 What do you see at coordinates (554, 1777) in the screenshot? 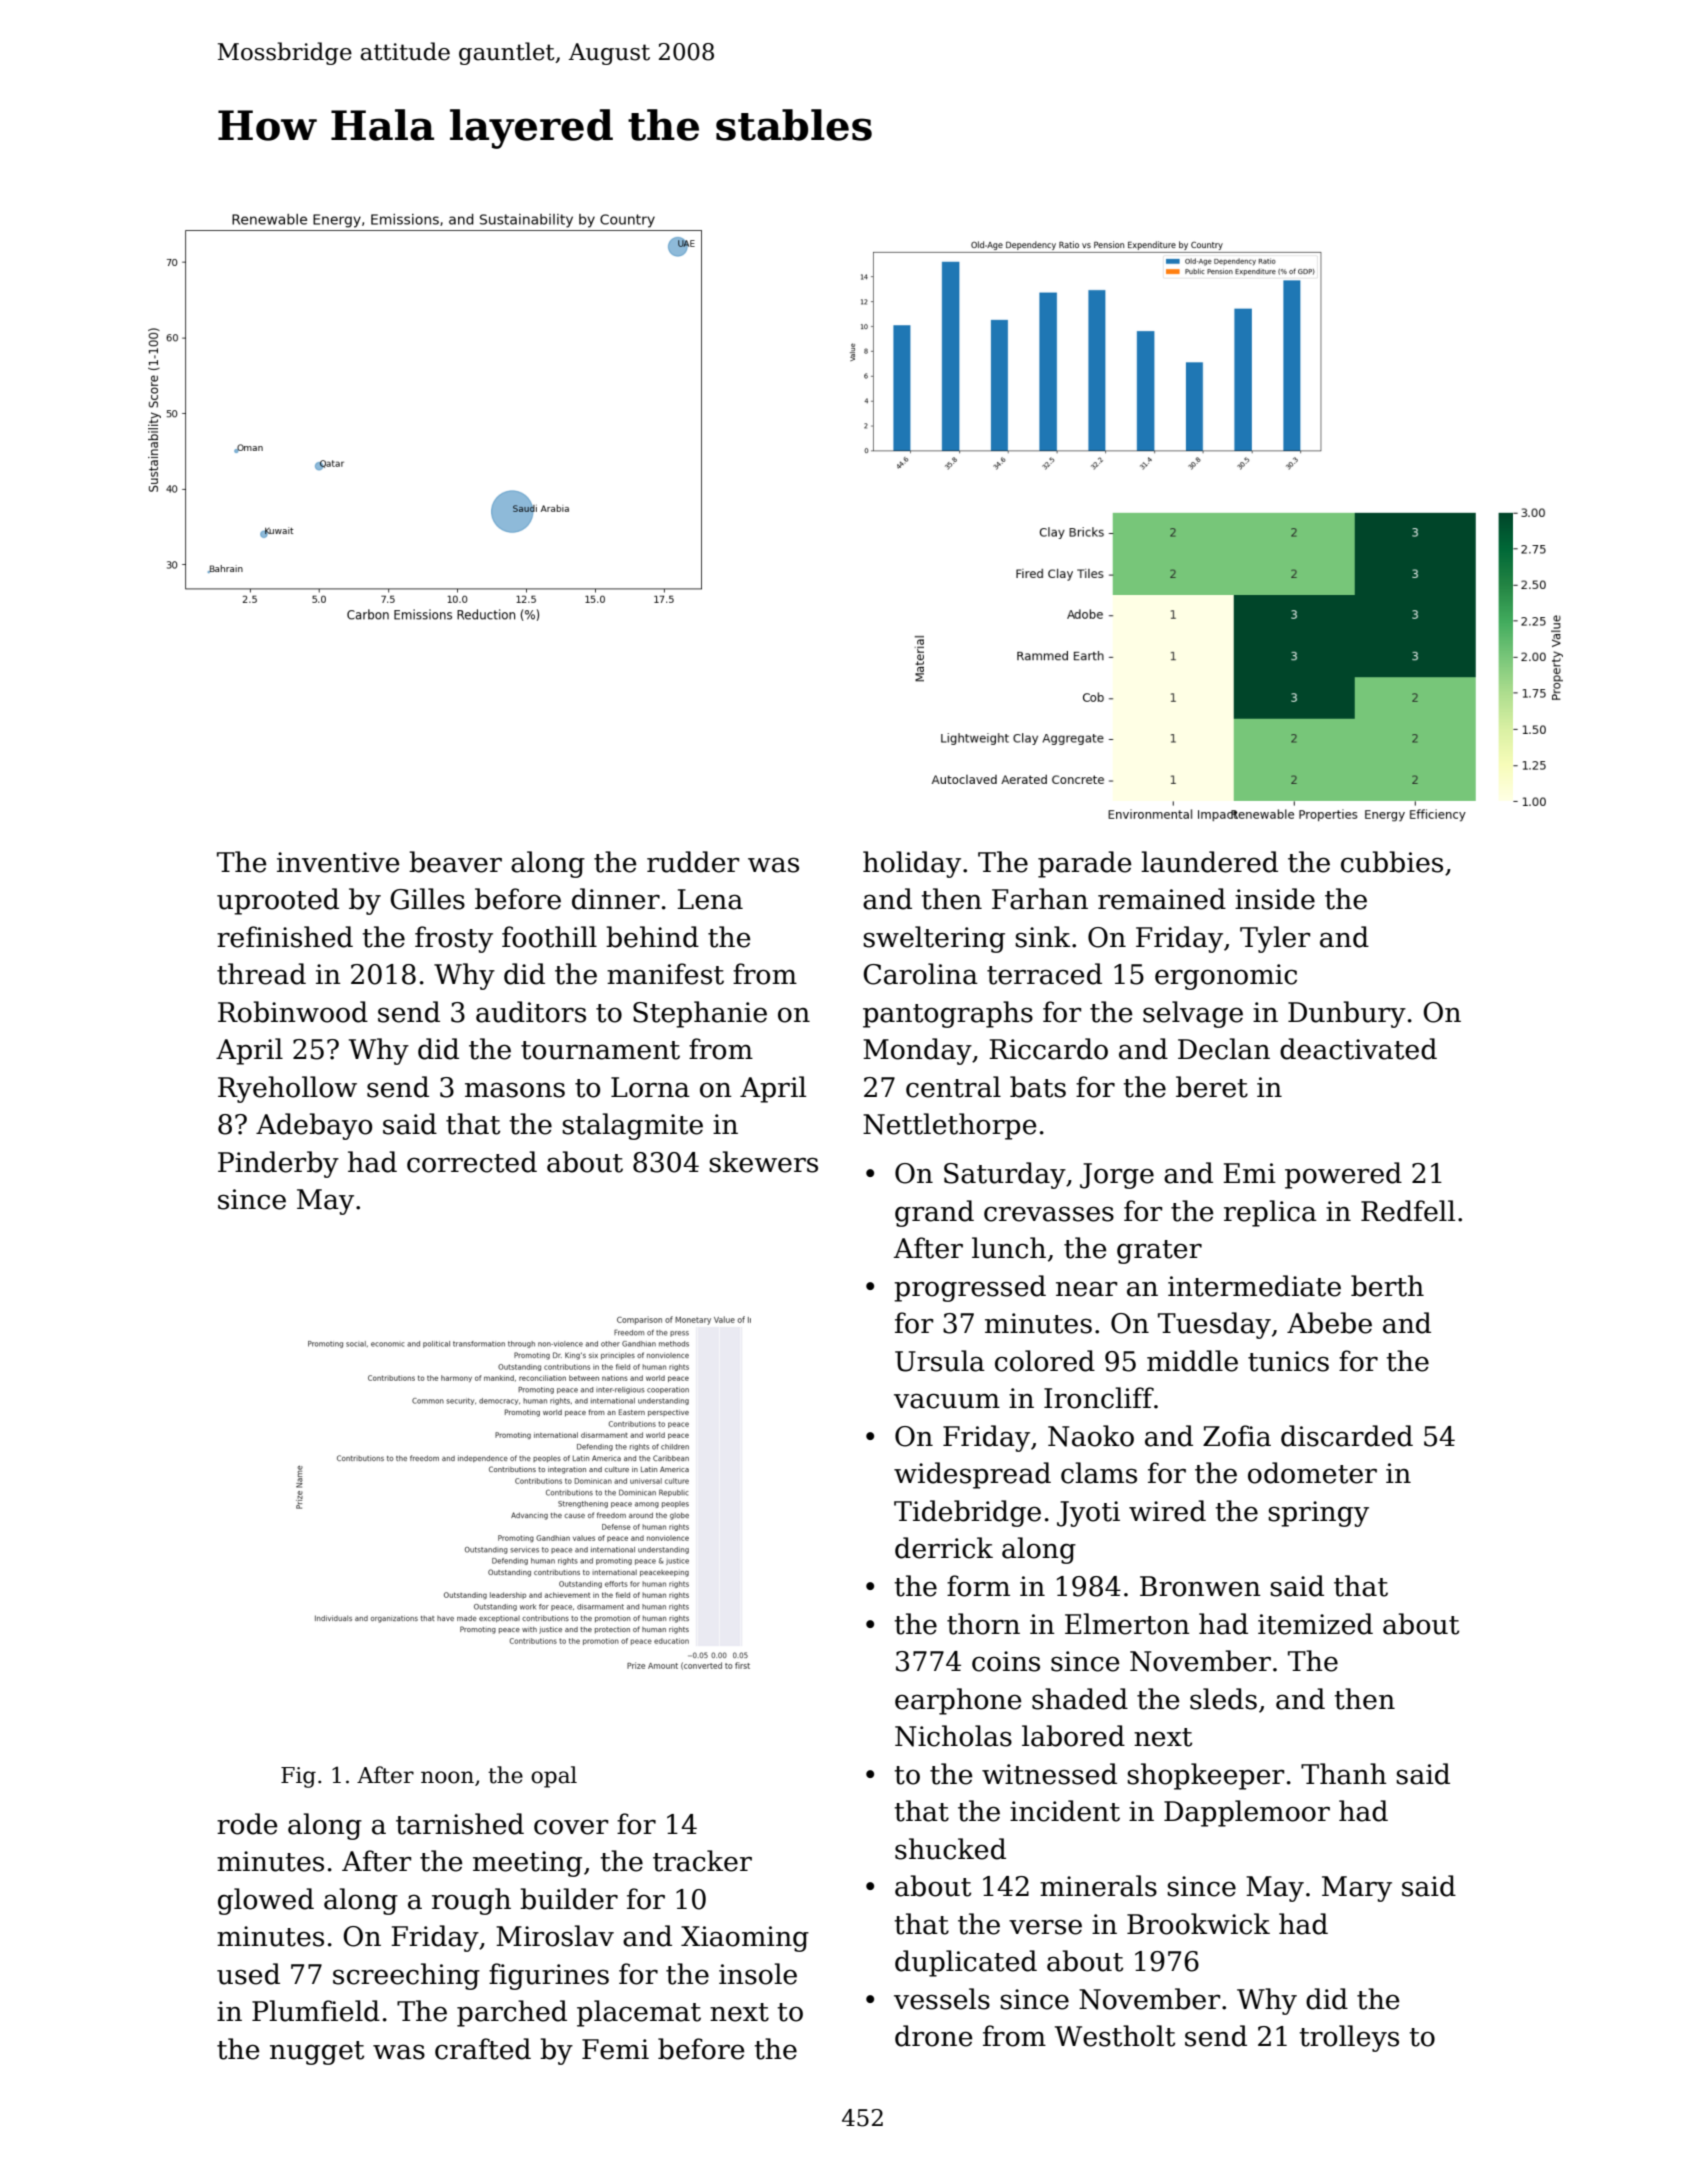
I see `opal` at bounding box center [554, 1777].
